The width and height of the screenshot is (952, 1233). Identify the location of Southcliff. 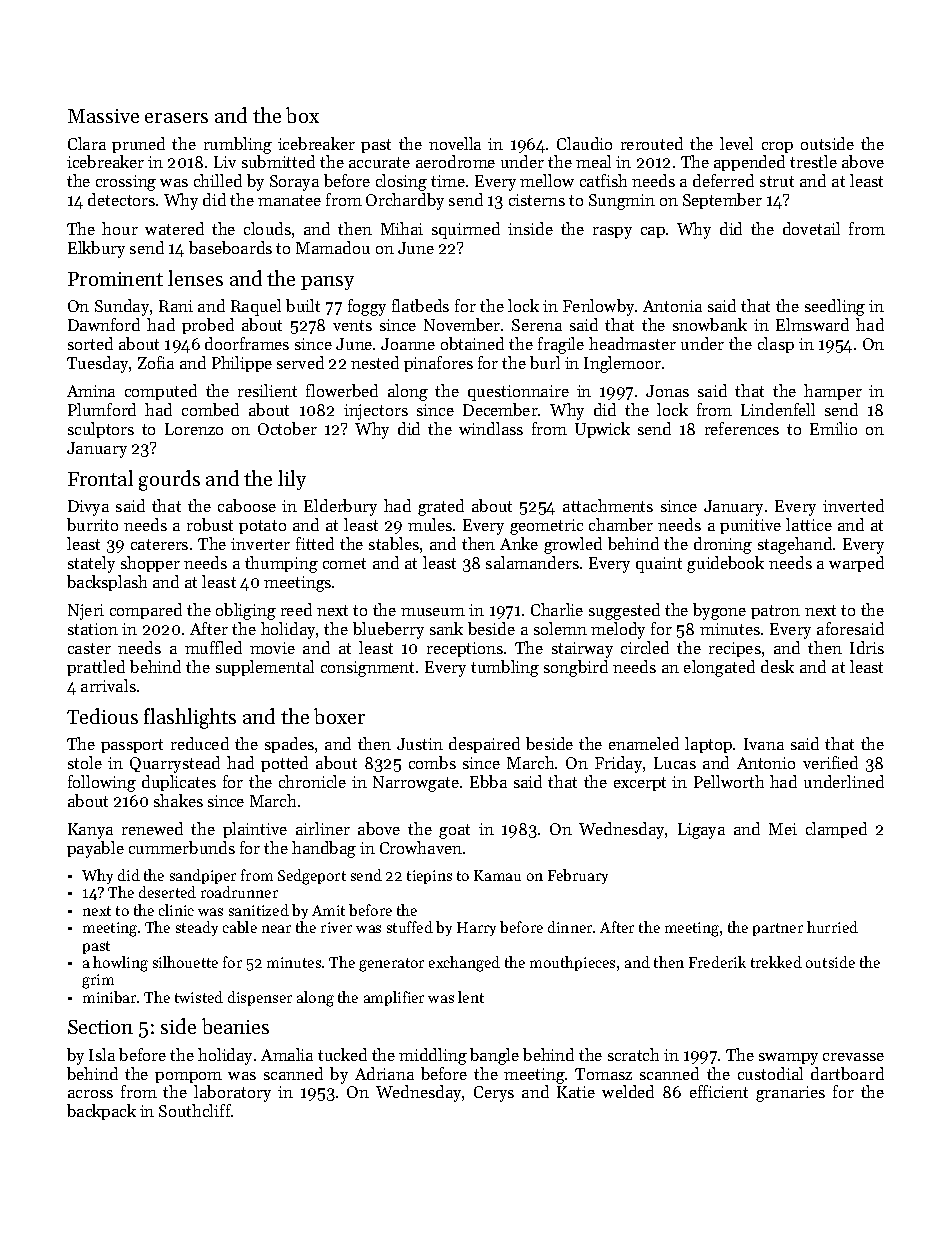
(195, 1110).
